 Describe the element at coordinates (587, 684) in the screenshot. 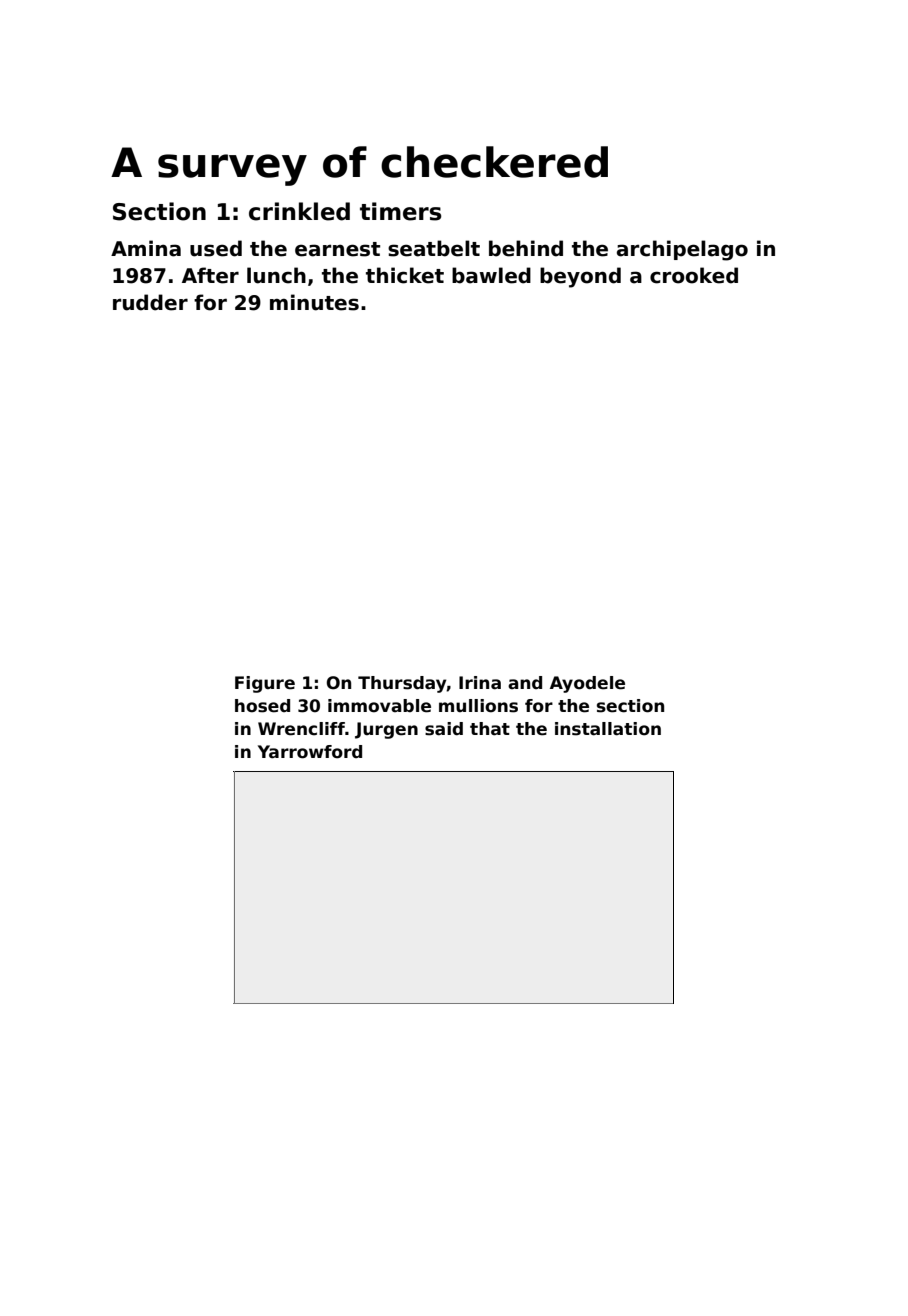

I see `Ayodele` at that location.
